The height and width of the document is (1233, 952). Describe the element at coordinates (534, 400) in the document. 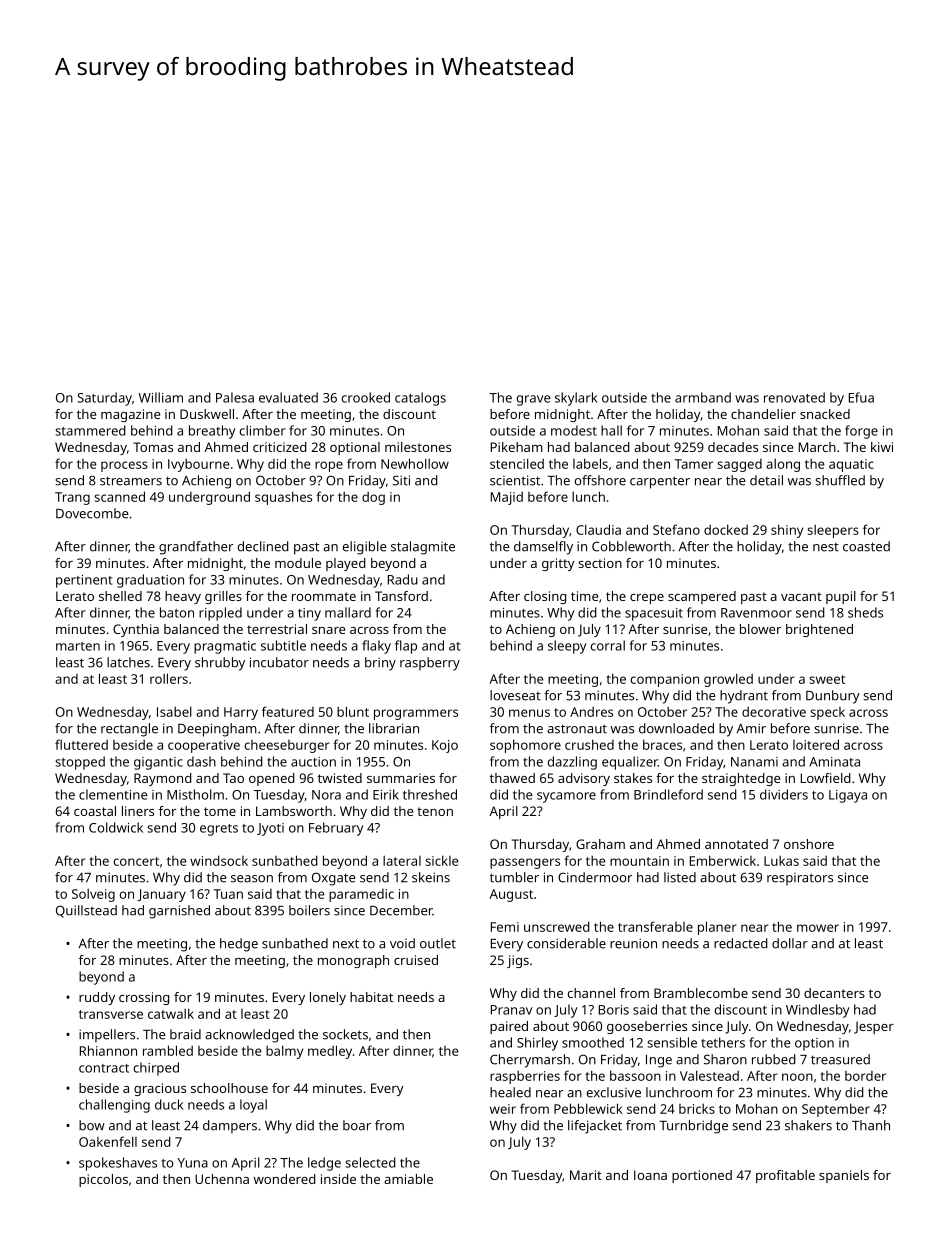

I see `grave` at that location.
